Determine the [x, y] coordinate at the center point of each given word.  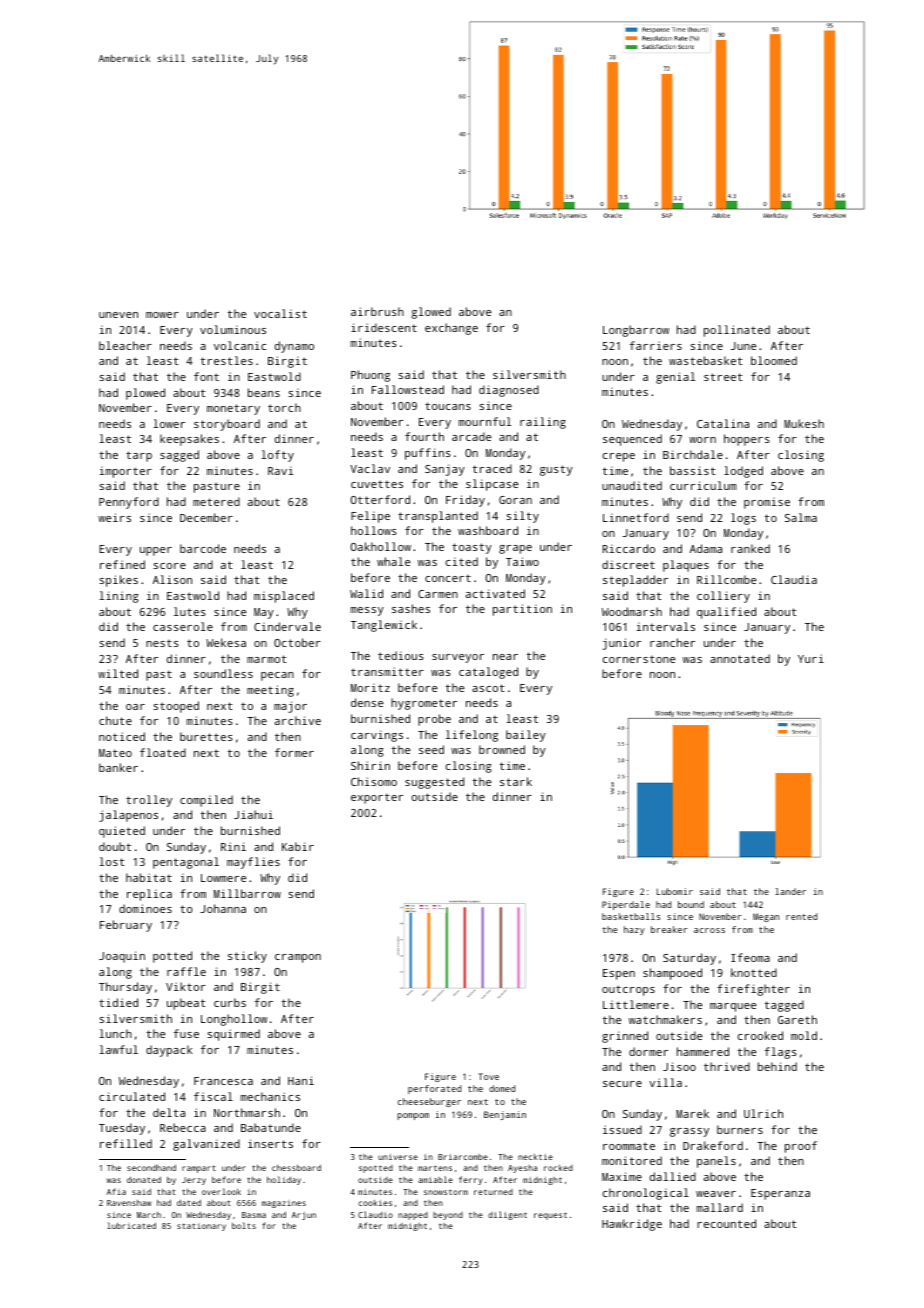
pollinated [737, 331]
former [294, 752]
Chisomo [374, 781]
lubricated [131, 1225]
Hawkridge [632, 1225]
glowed [431, 313]
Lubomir [675, 891]
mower [162, 315]
